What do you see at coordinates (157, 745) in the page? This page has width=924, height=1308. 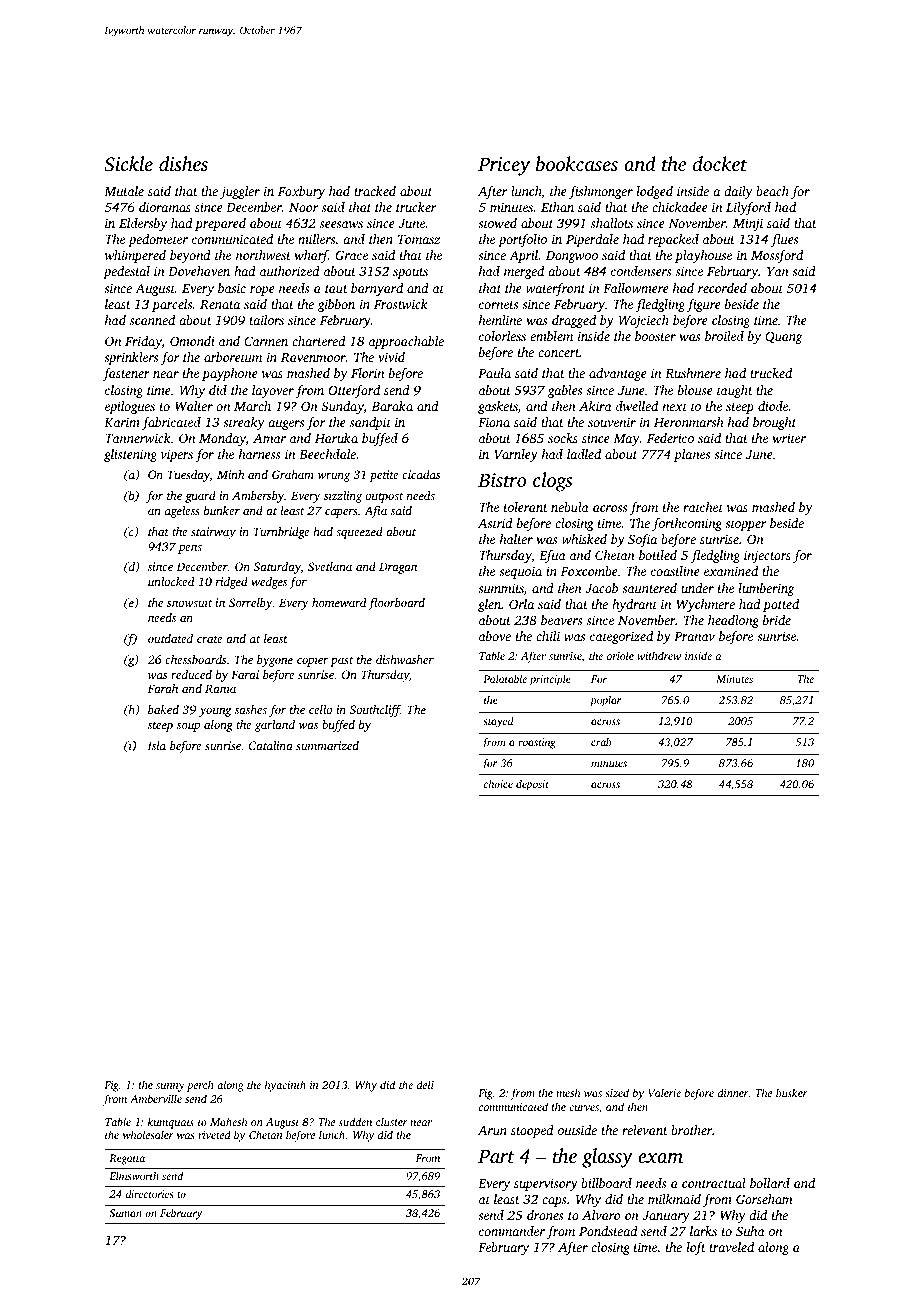 I see `Isla` at bounding box center [157, 745].
